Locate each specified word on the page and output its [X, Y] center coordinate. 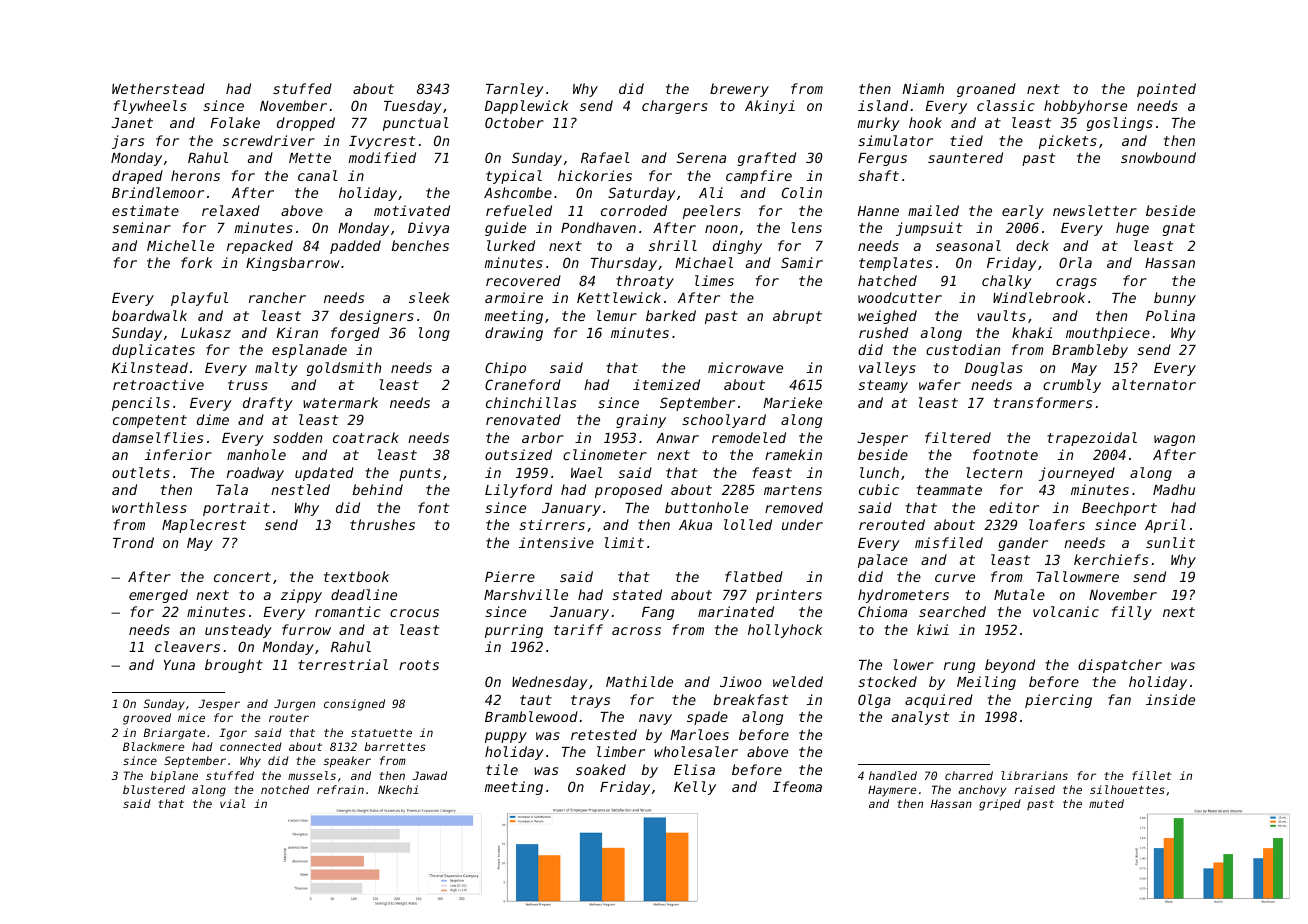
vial [233, 803]
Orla [1075, 262]
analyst [920, 718]
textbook [356, 576]
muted [1106, 803]
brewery [739, 90]
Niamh [923, 88]
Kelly [695, 788]
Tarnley [515, 90]
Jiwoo [741, 681]
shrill [673, 245]
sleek [429, 297]
